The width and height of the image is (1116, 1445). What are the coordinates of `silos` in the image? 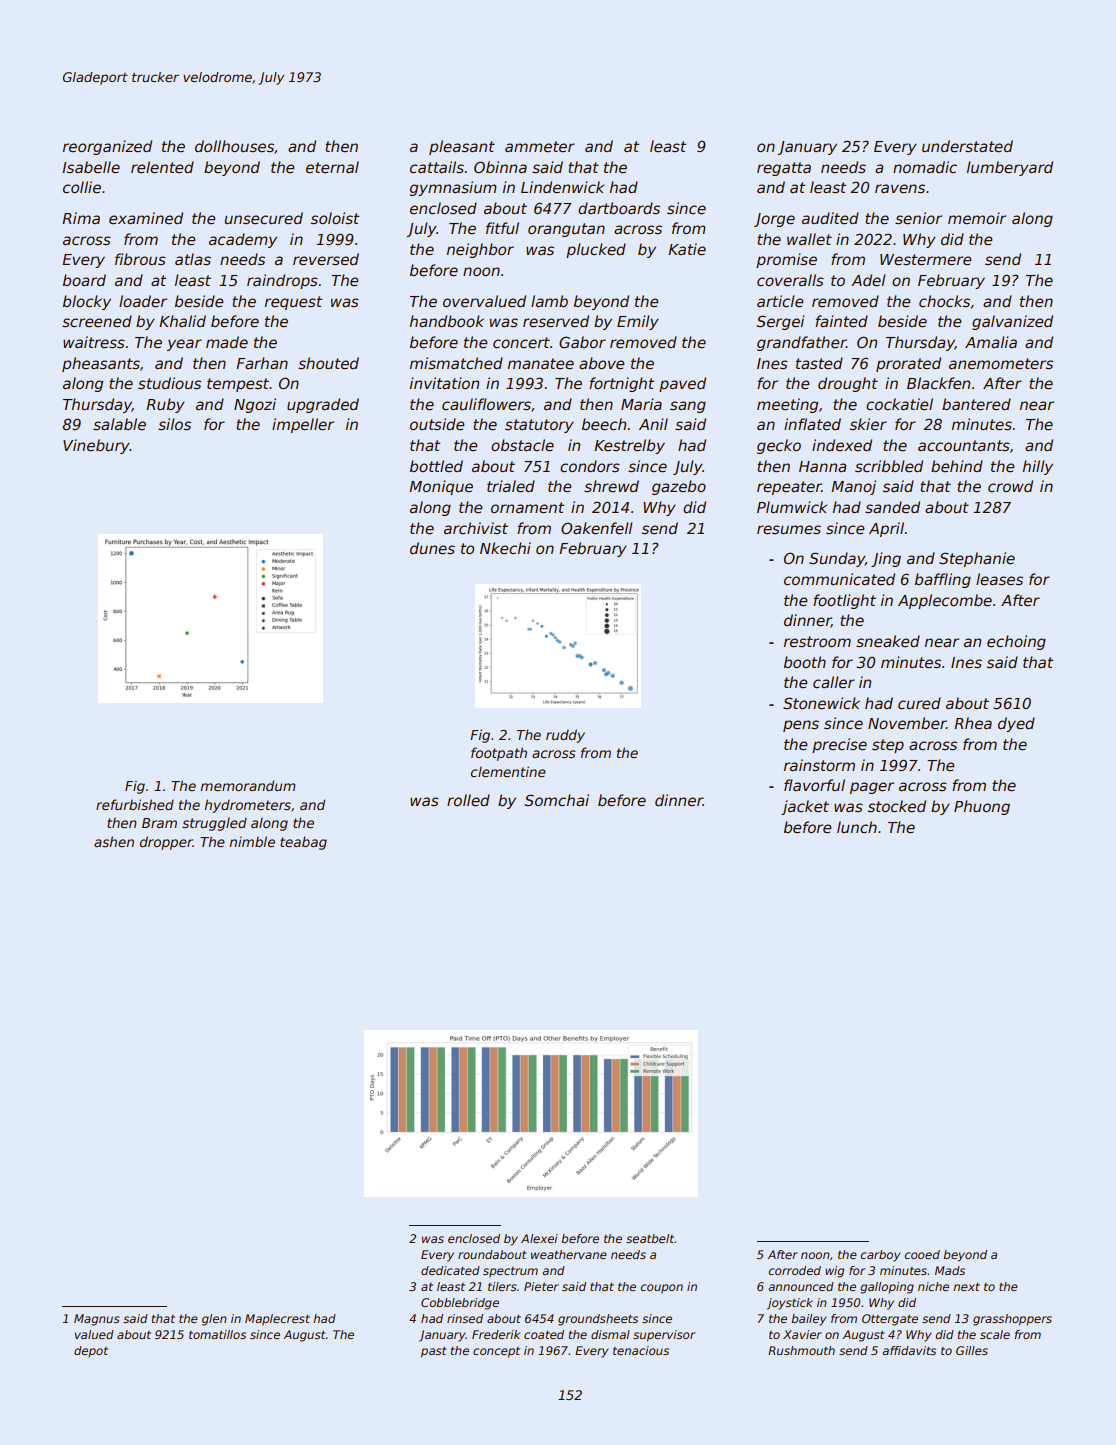 It's located at (174, 424).
